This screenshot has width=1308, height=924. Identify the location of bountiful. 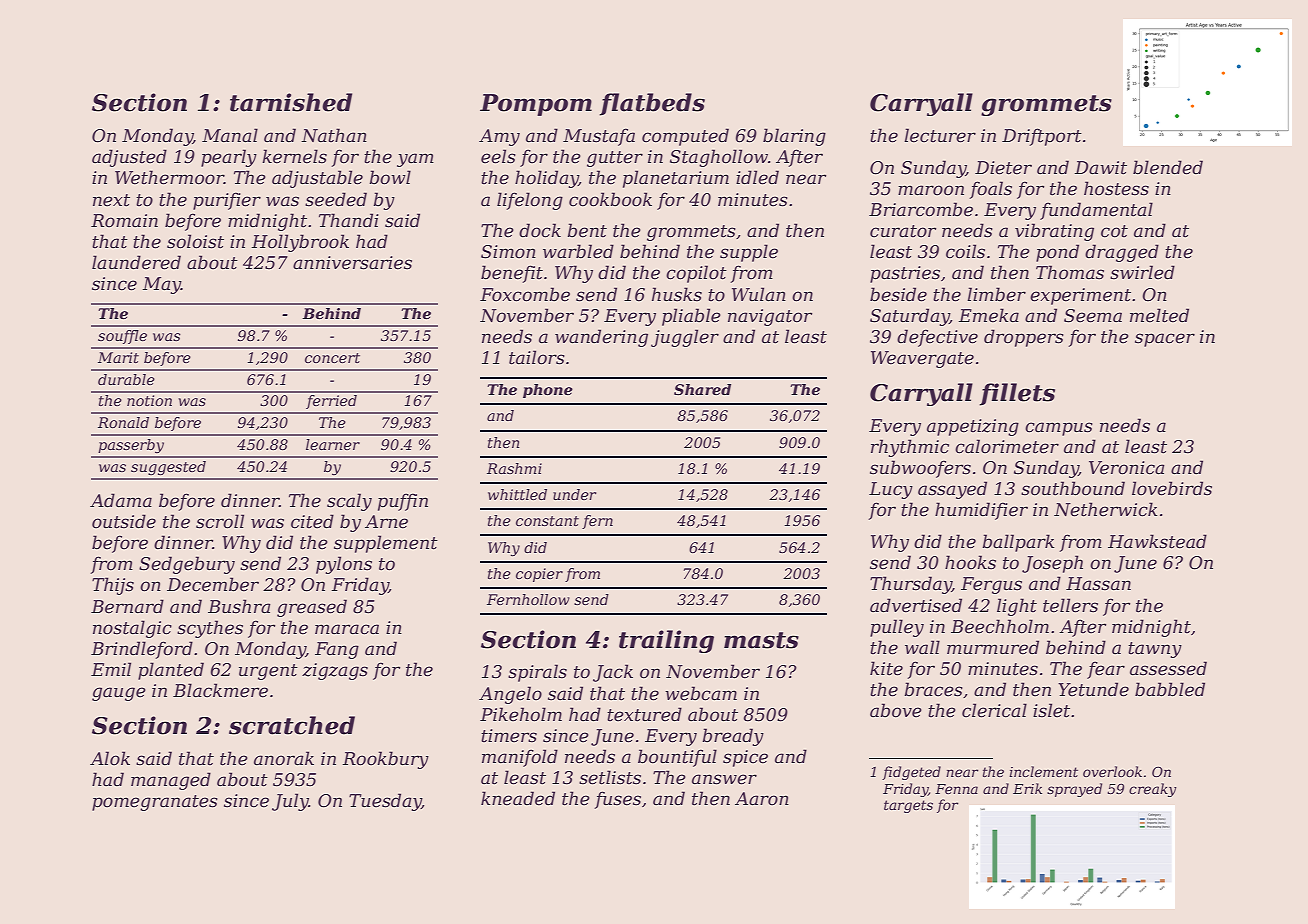
(677, 758).
